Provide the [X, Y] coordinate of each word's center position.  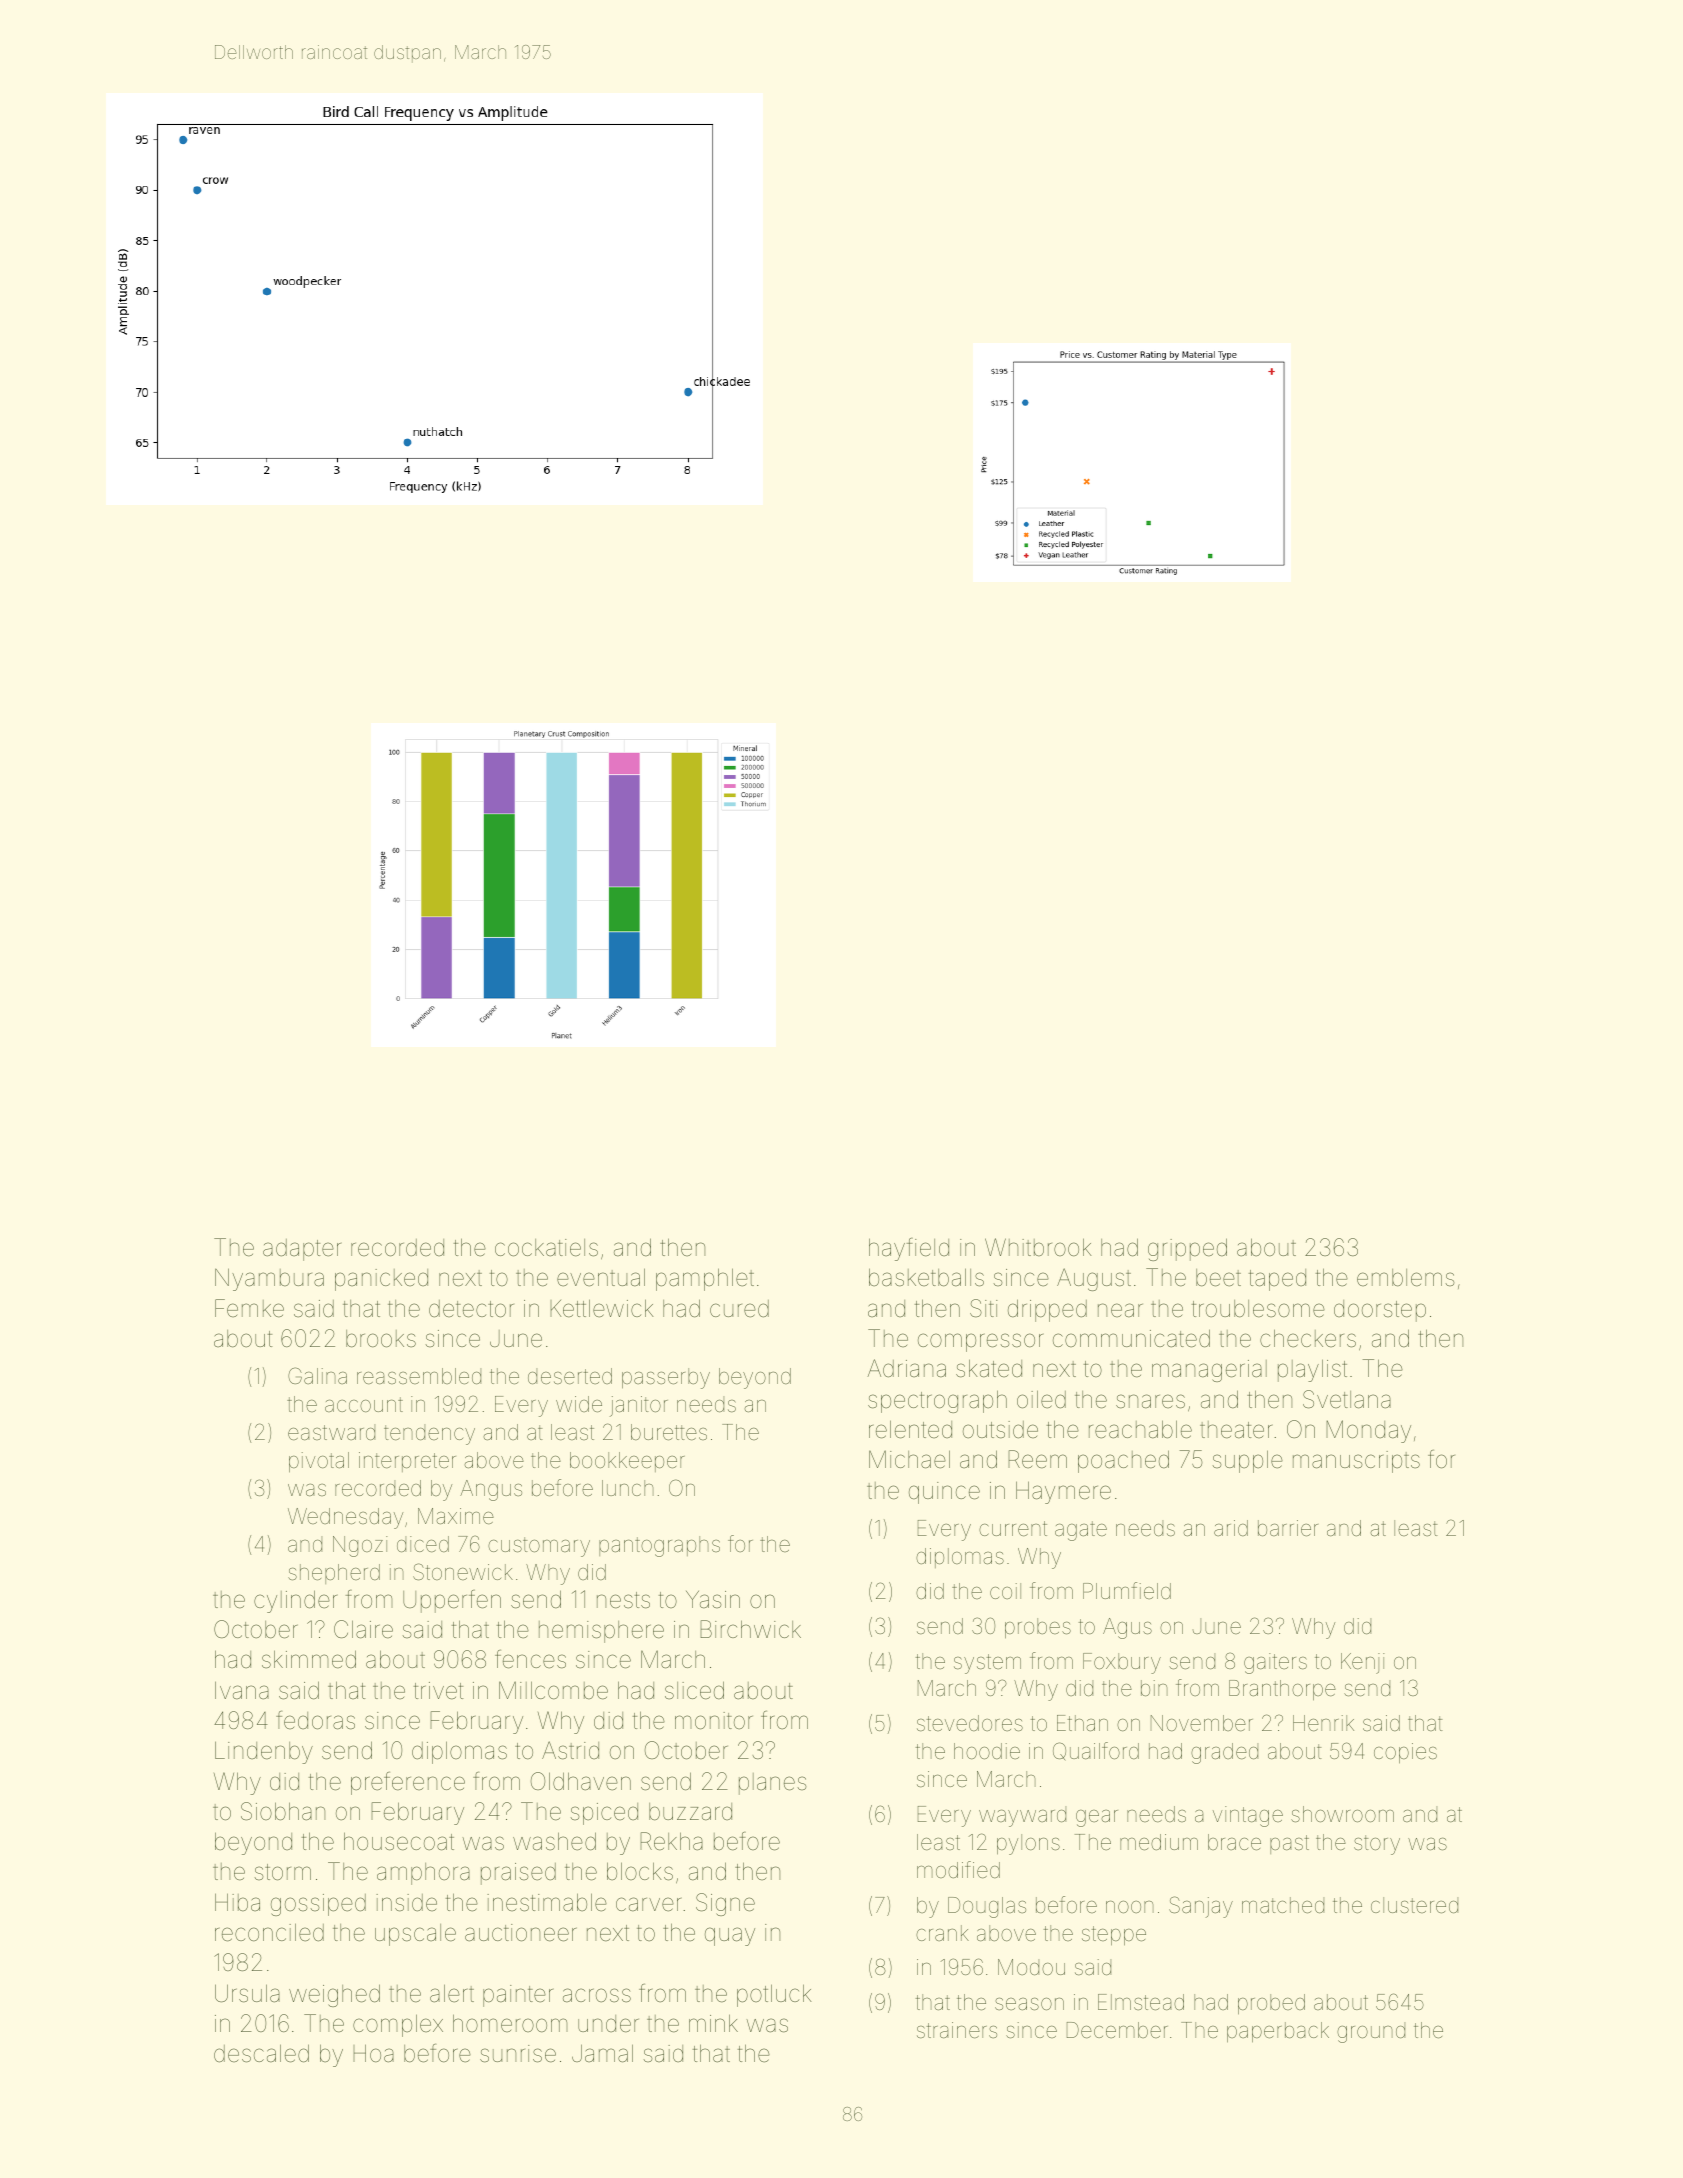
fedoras [315, 1720]
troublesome [1258, 1309]
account [364, 1405]
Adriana [906, 1368]
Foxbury [1122, 1663]
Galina [317, 1375]
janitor [638, 1406]
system [987, 1664]
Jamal [602, 2053]
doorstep [1380, 1311]
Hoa [373, 2053]
